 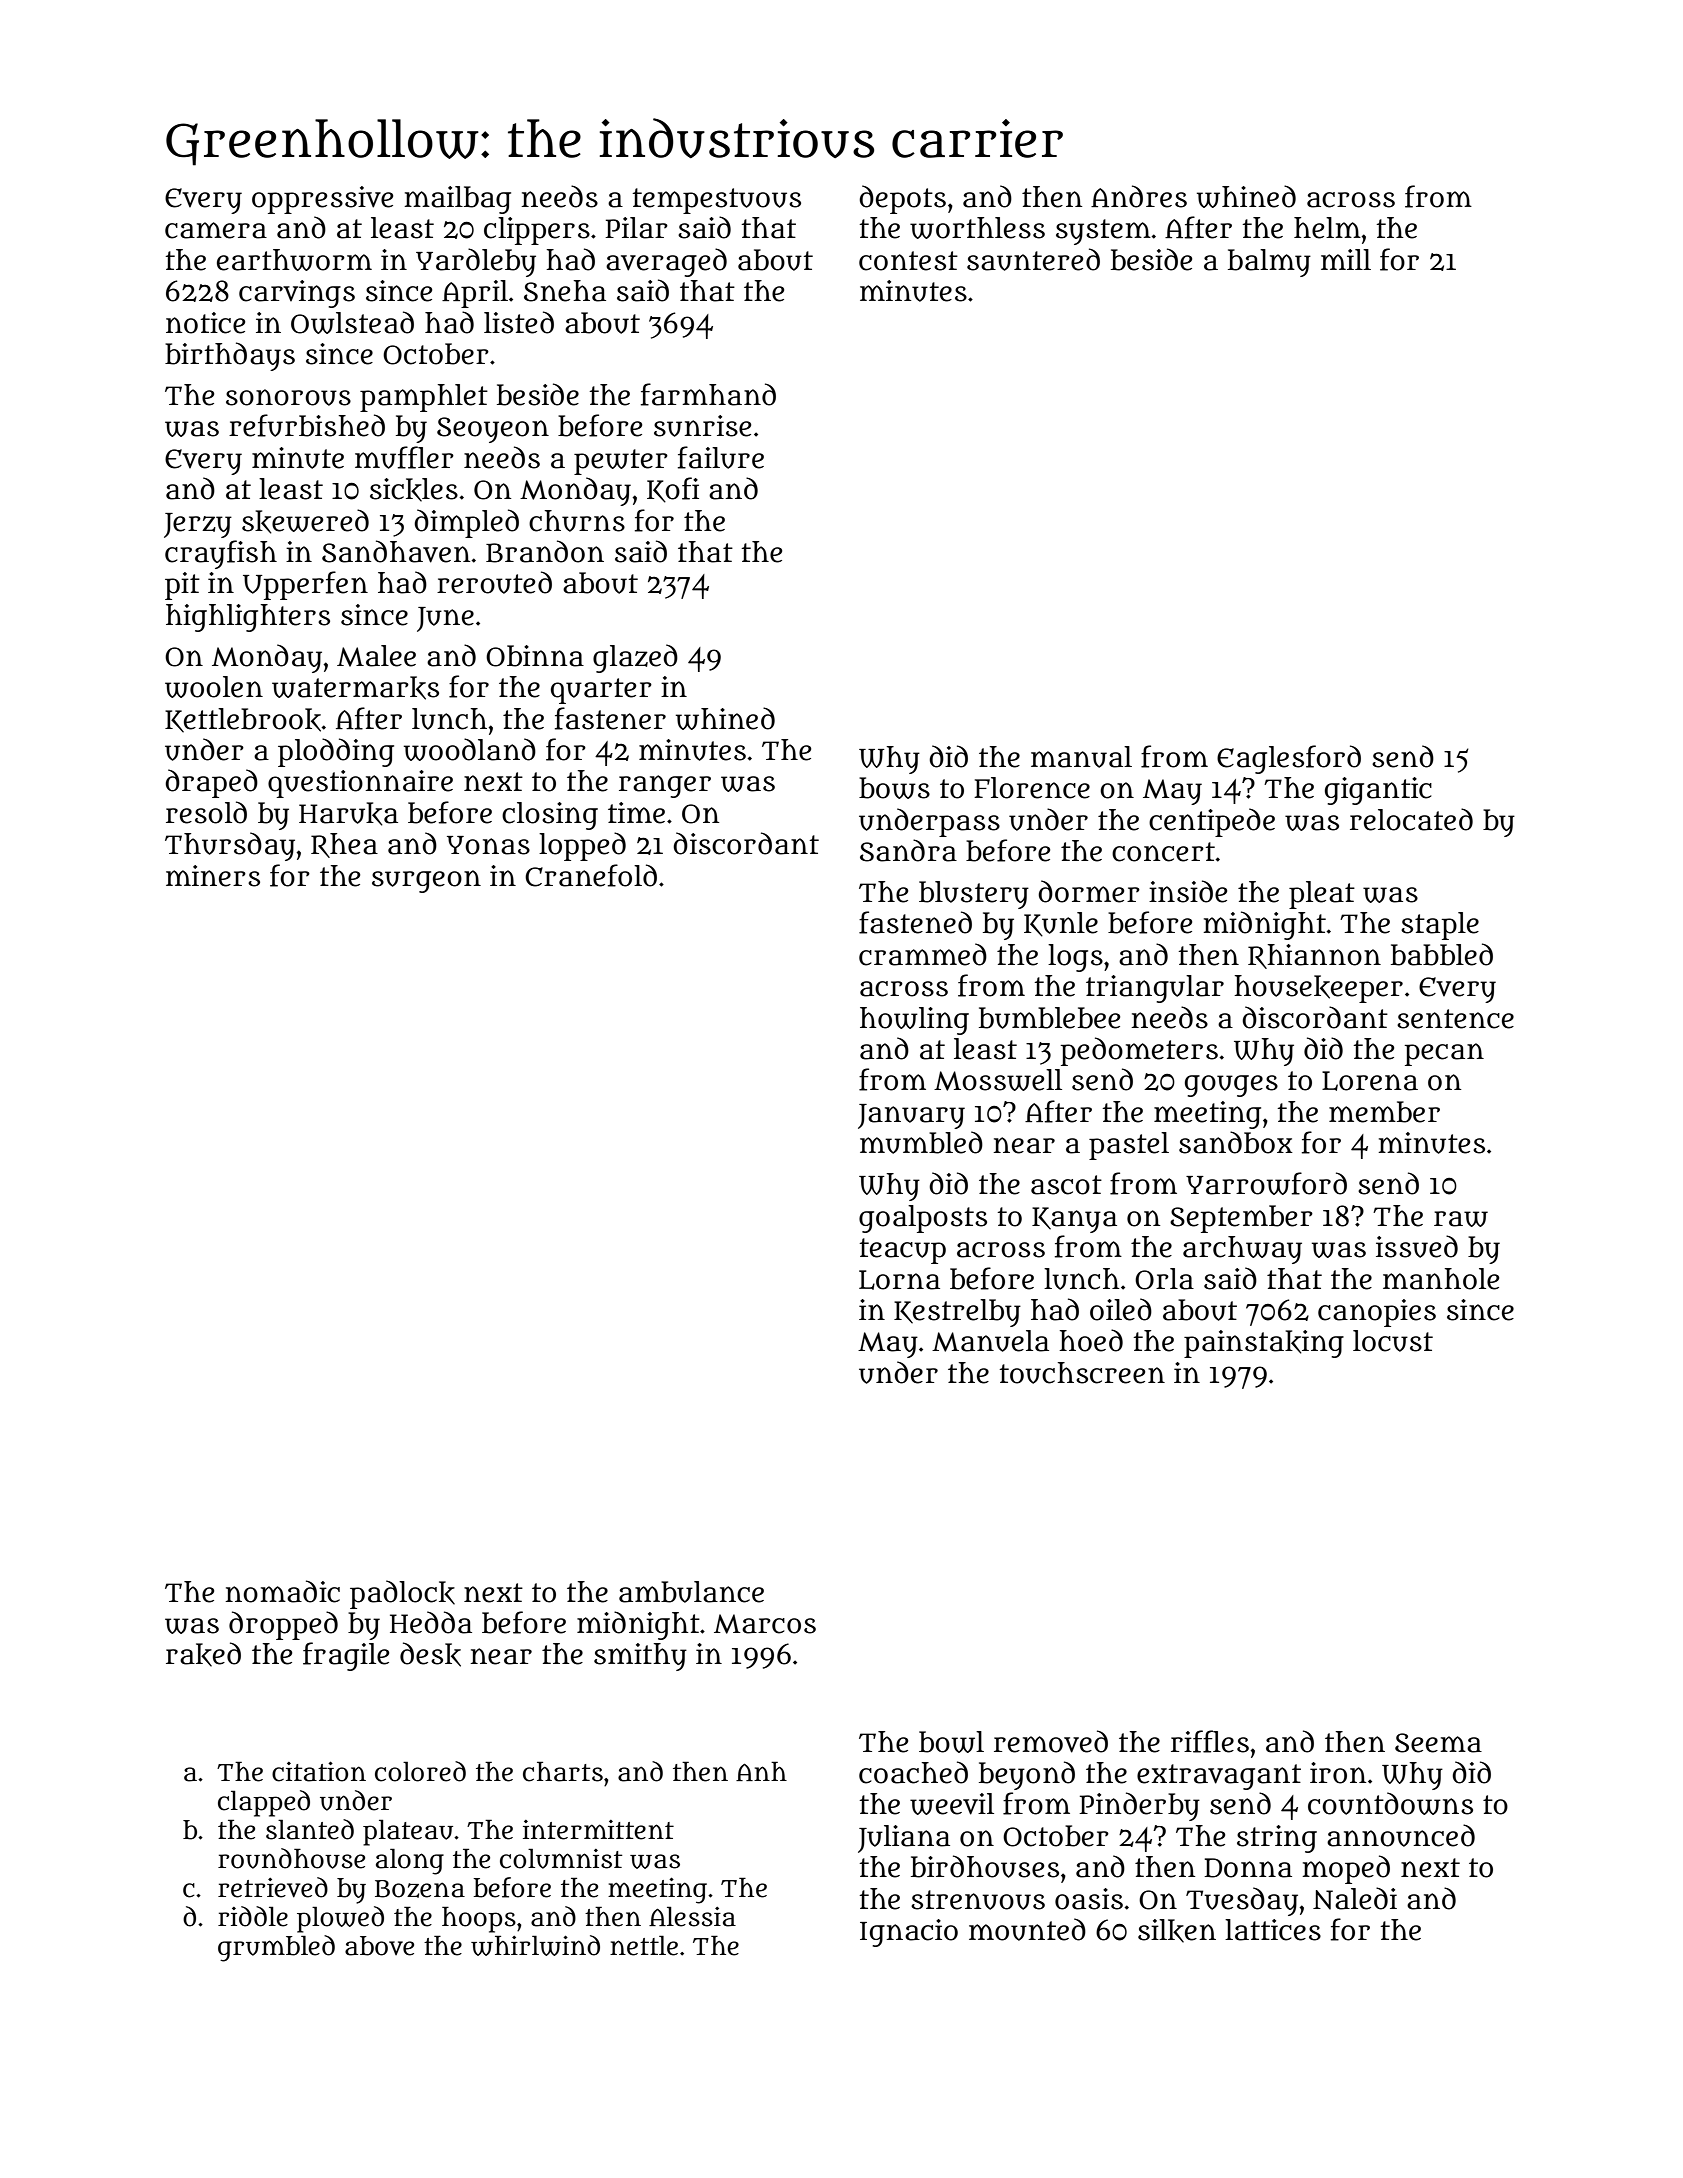 What do you see at coordinates (322, 200) in the image?
I see `oppressive` at bounding box center [322, 200].
